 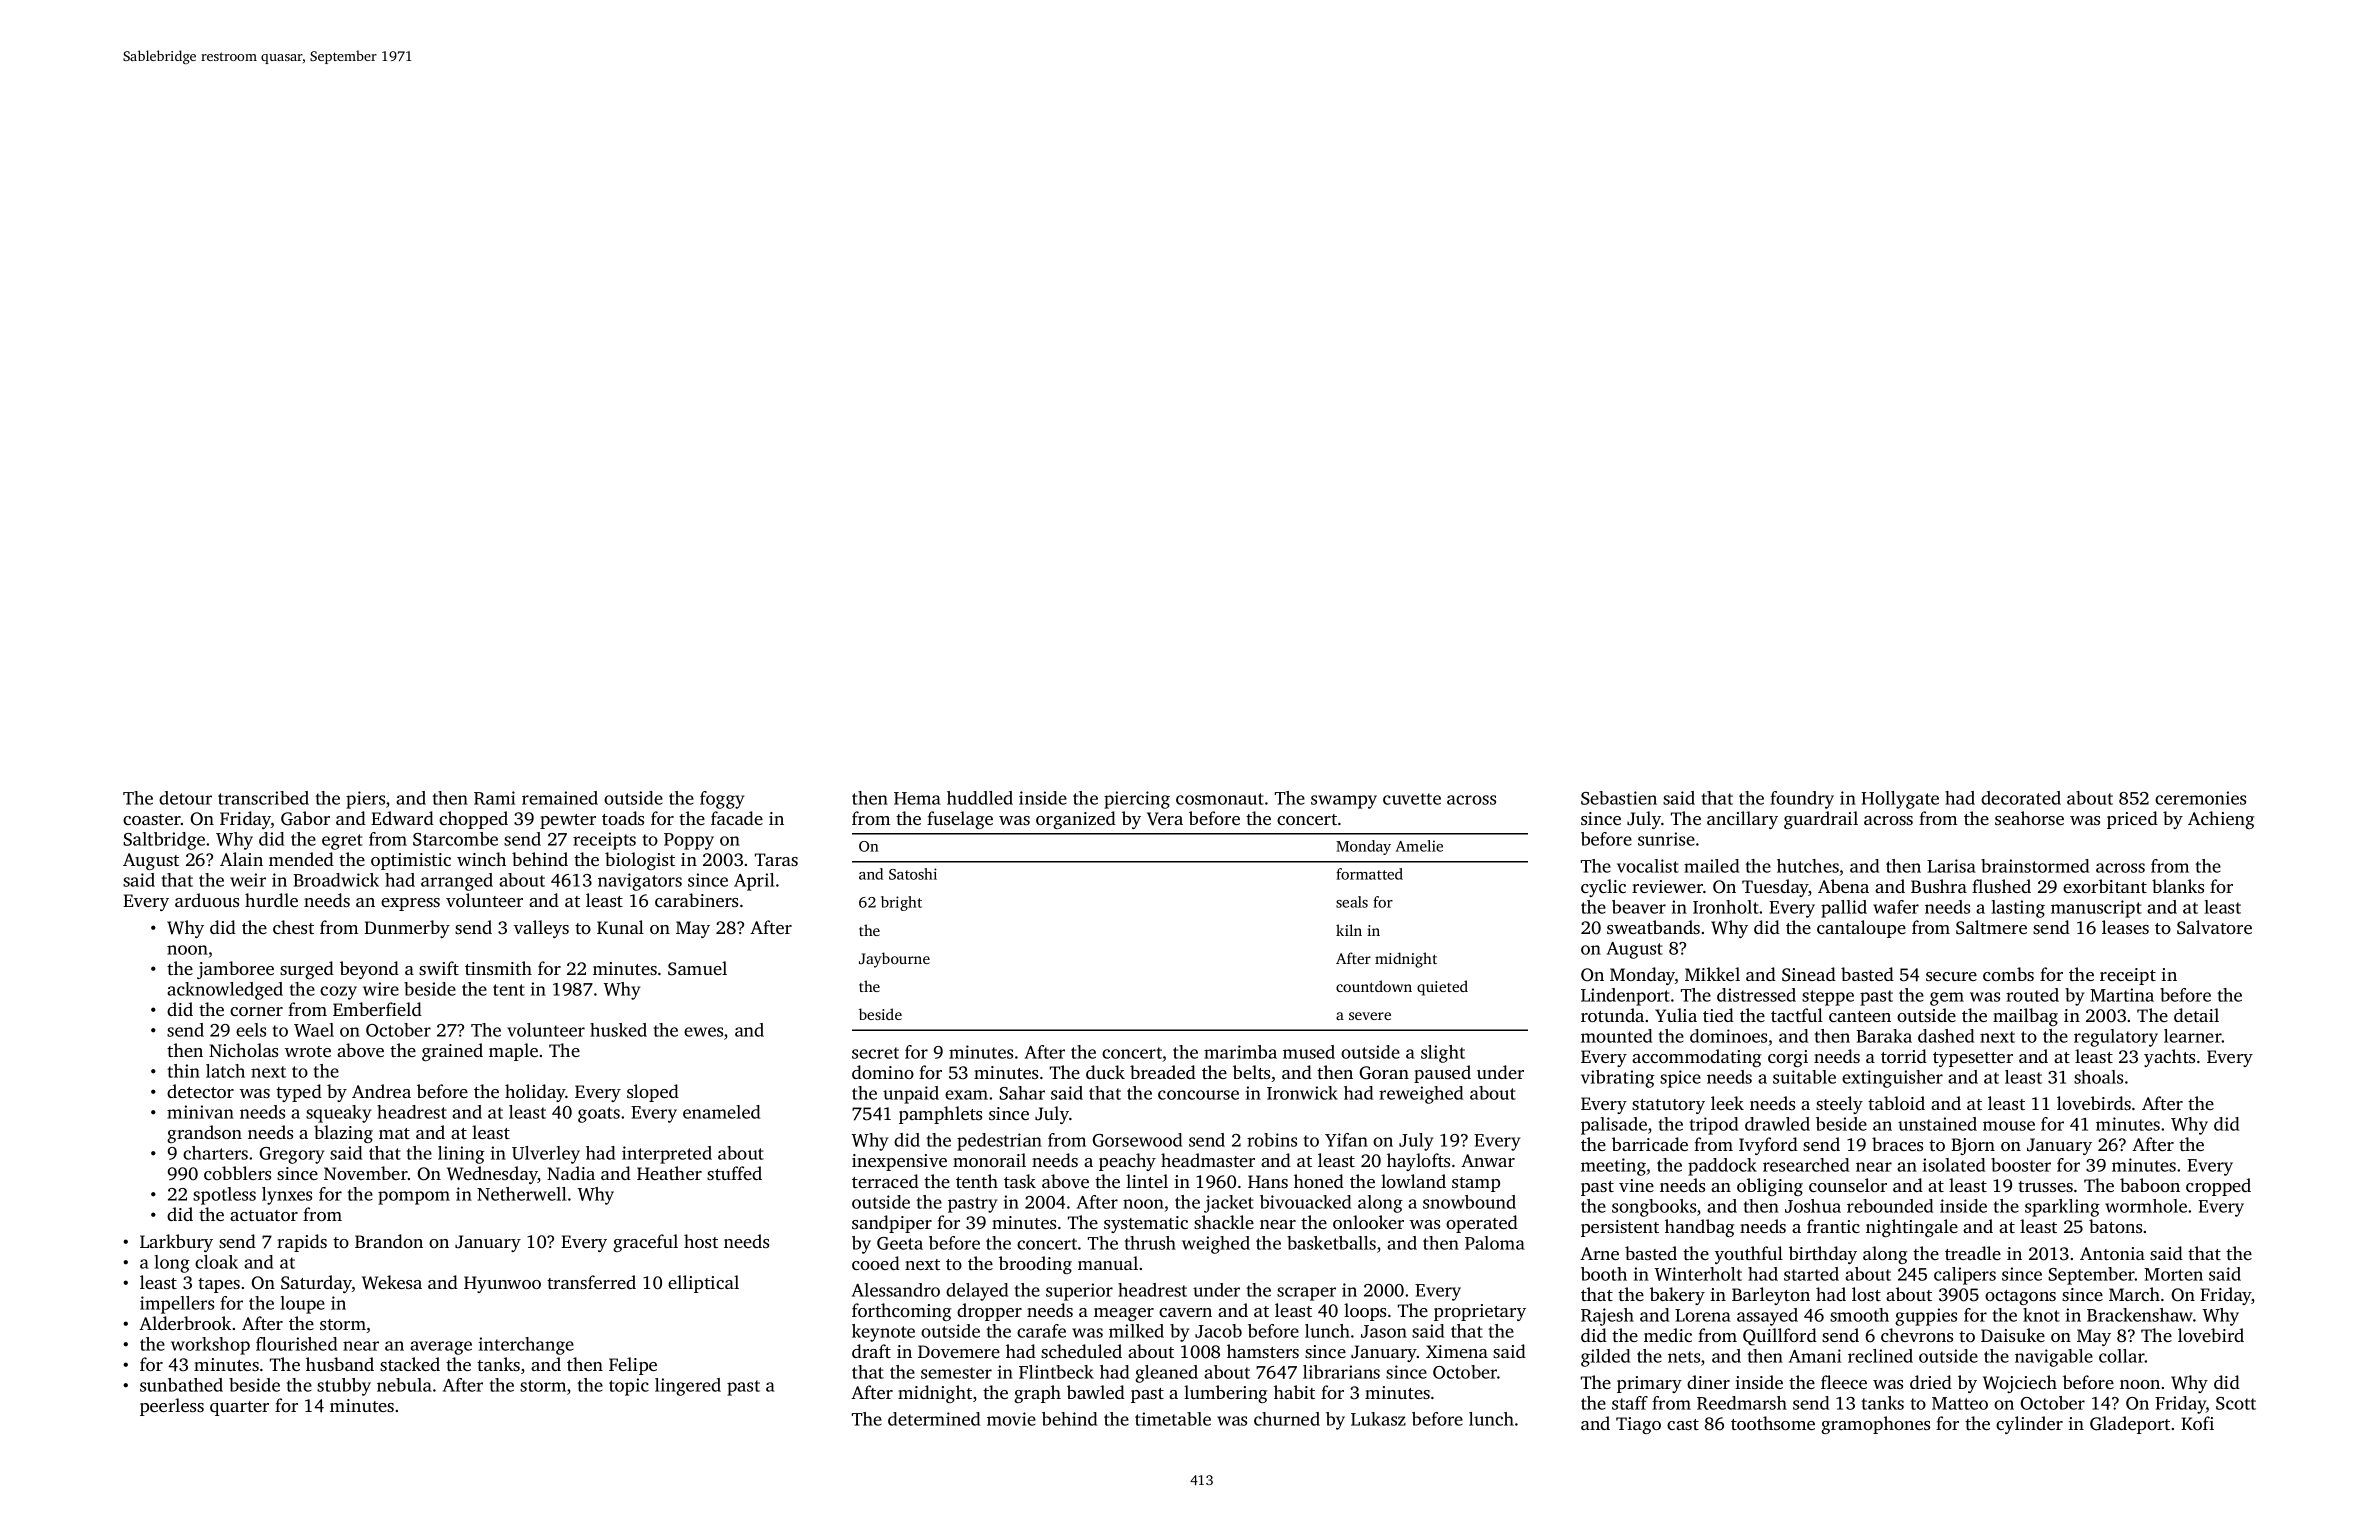 I want to click on Gregory, so click(x=291, y=1155).
